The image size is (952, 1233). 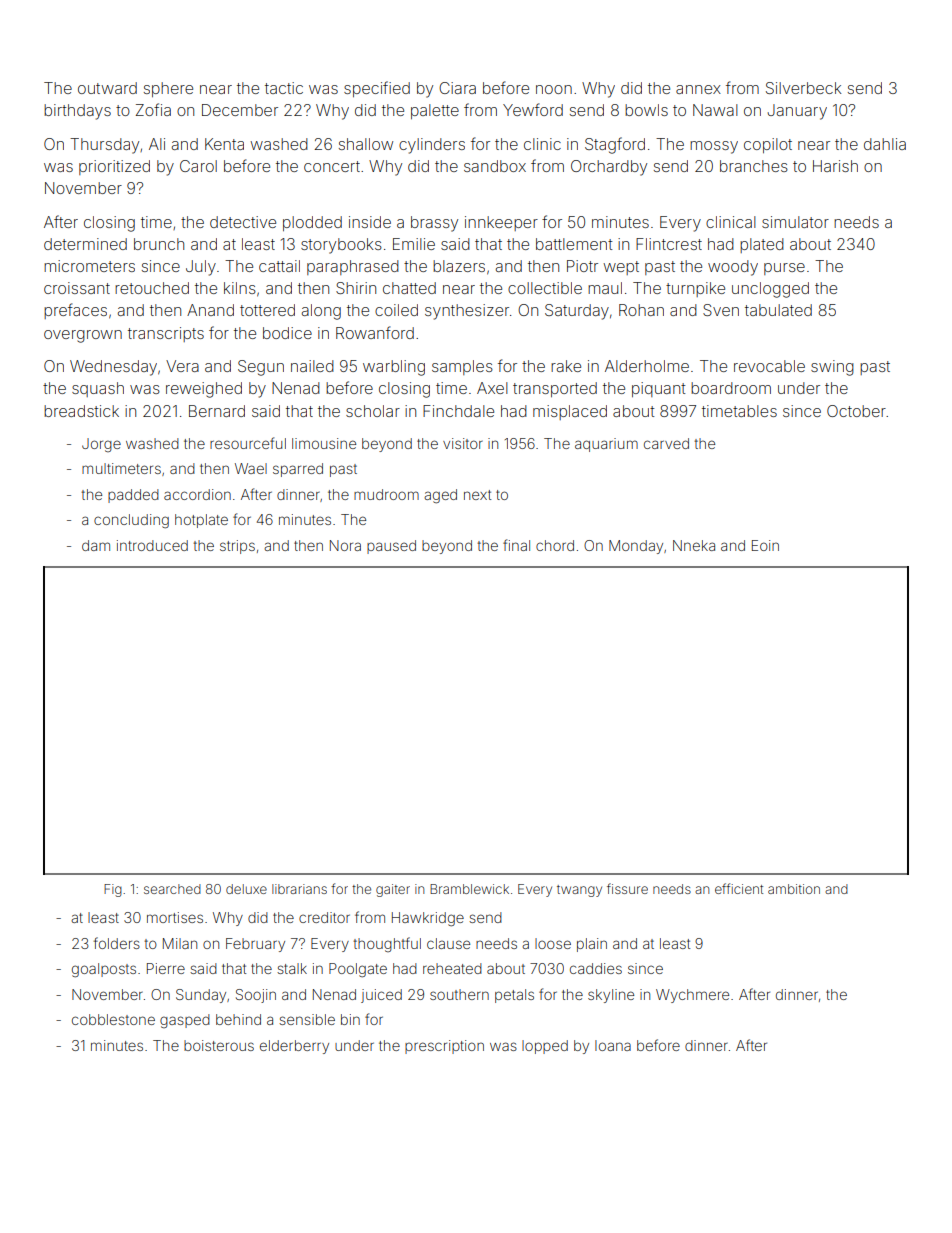 I want to click on dam, so click(x=96, y=545).
